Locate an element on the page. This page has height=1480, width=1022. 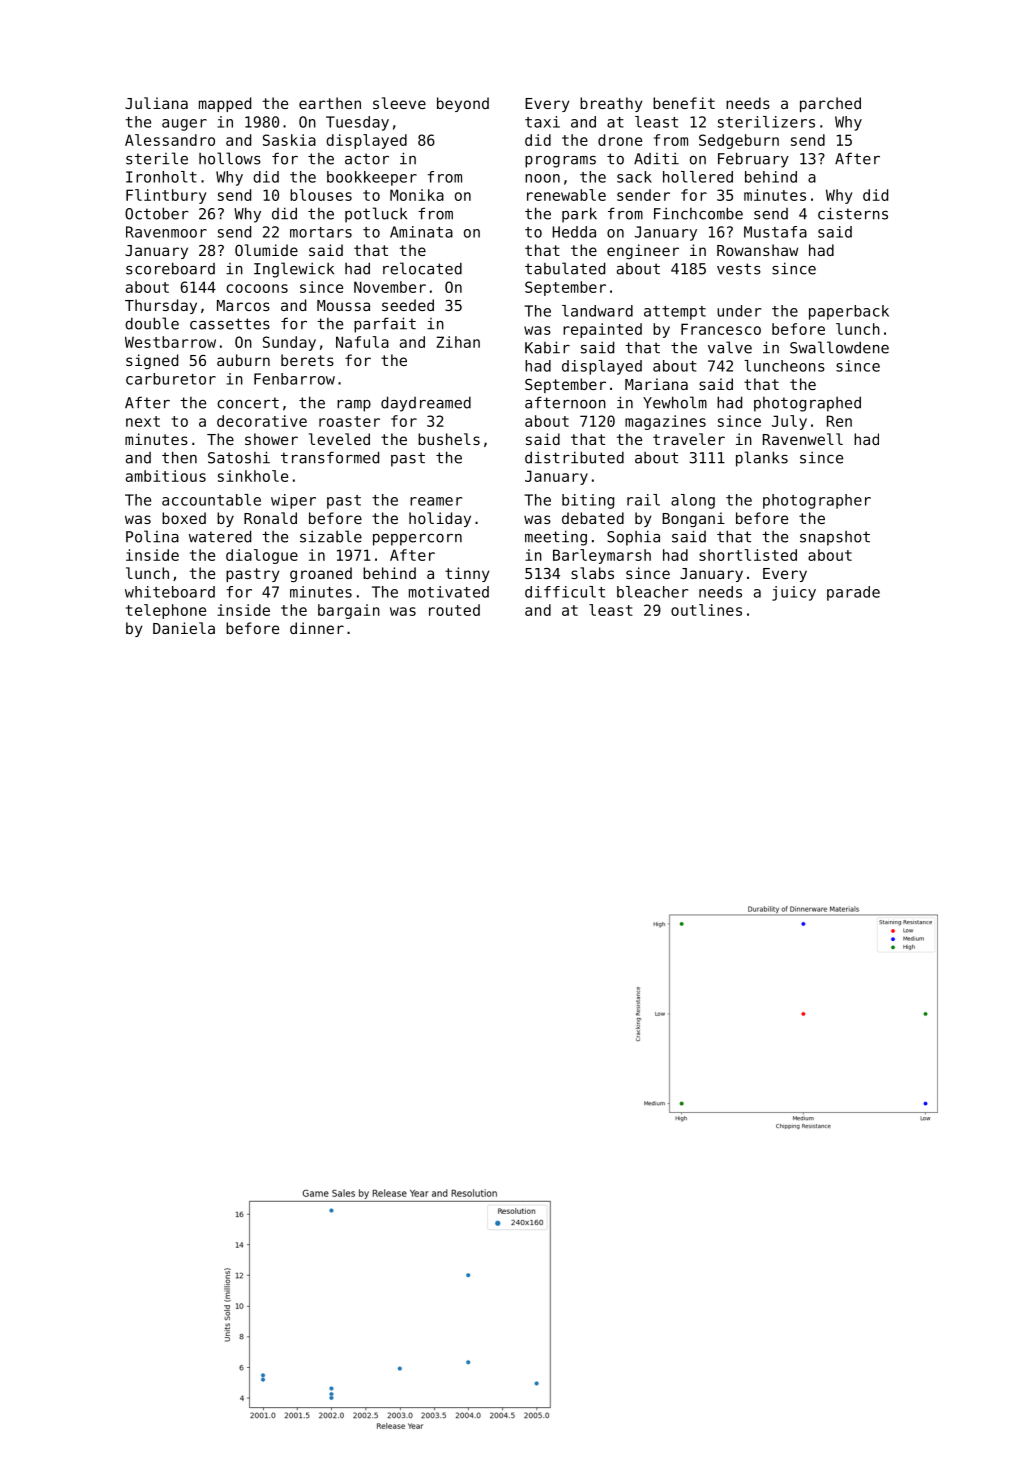
Yewholm is located at coordinates (675, 402).
